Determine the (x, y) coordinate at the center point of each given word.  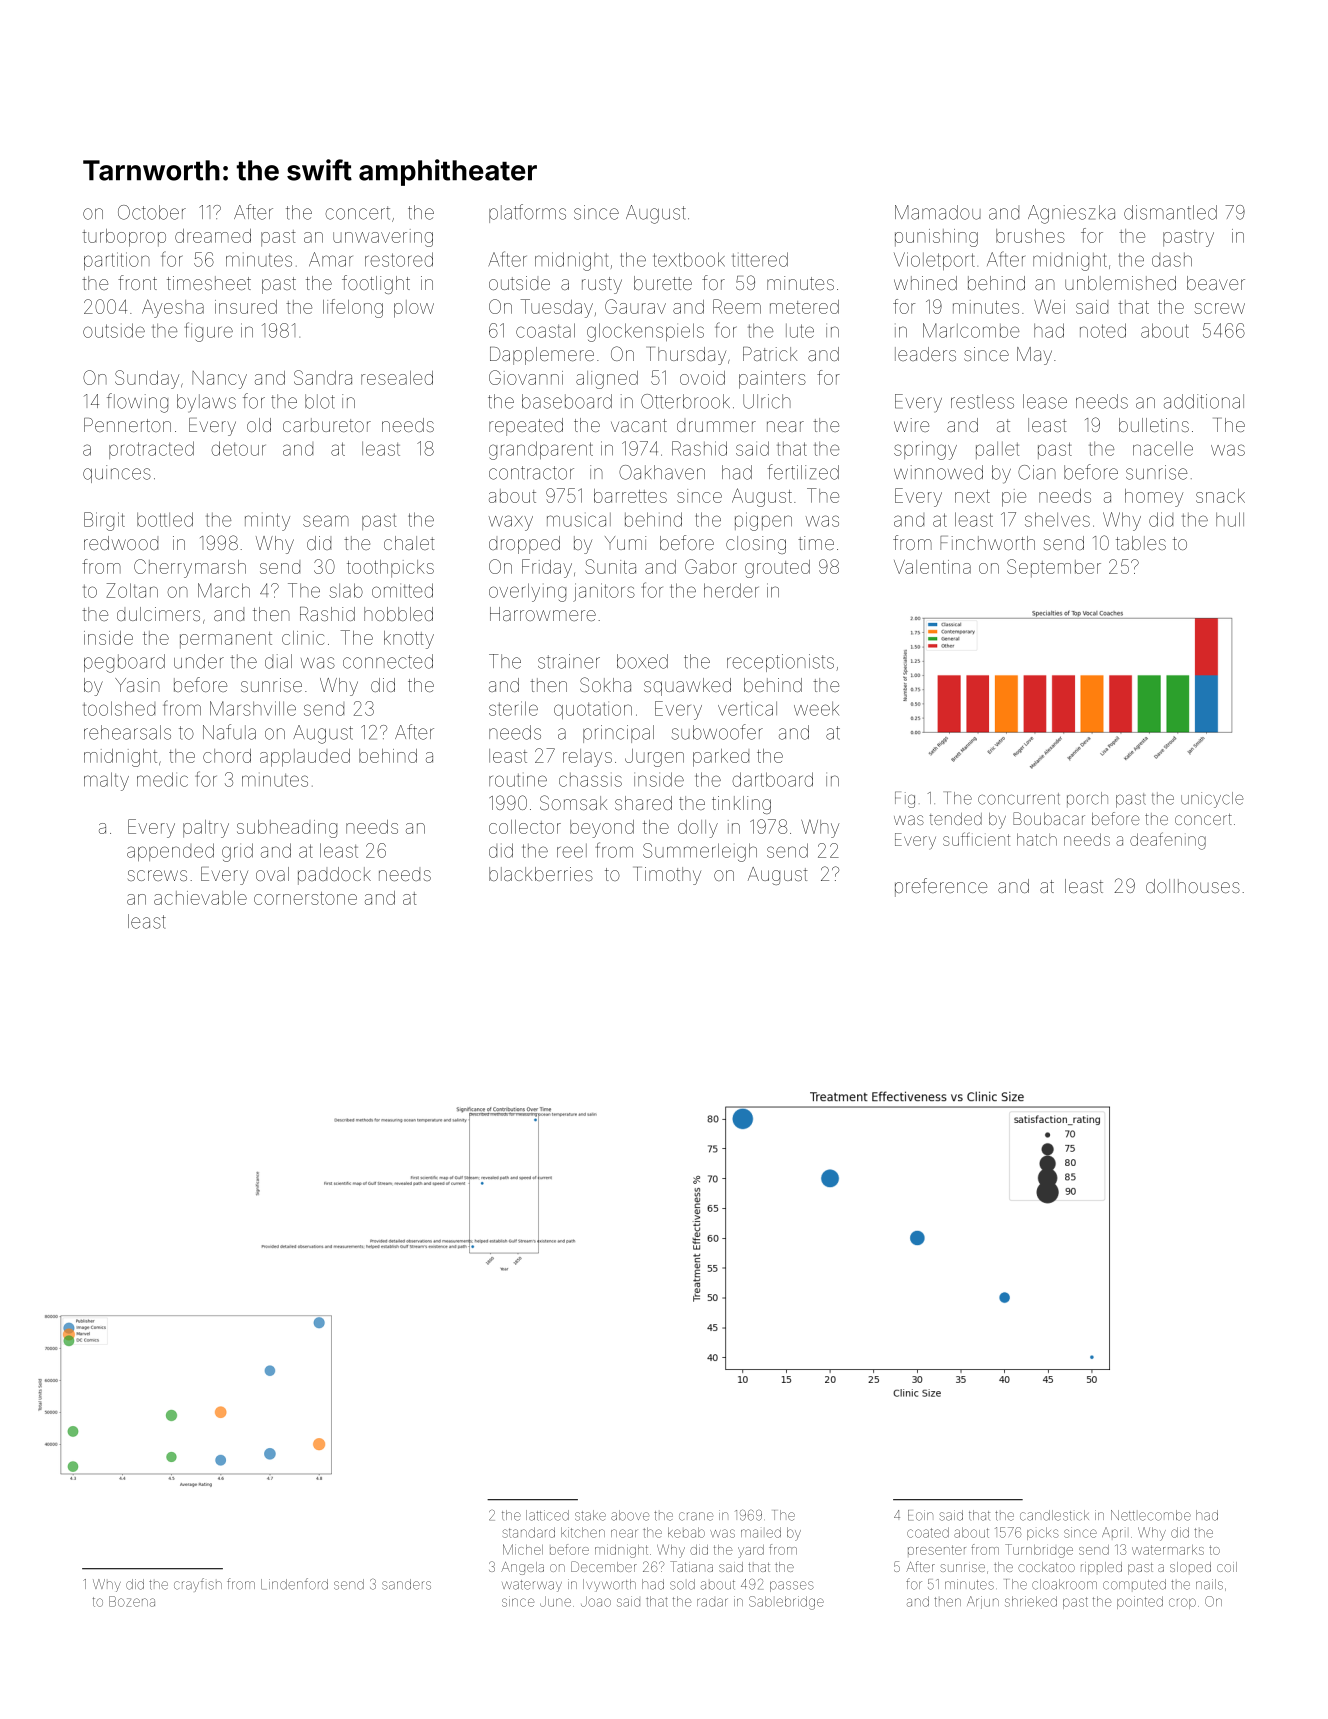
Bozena (132, 1601)
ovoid (702, 378)
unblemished (1120, 283)
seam (326, 521)
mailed (761, 1532)
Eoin (920, 1515)
